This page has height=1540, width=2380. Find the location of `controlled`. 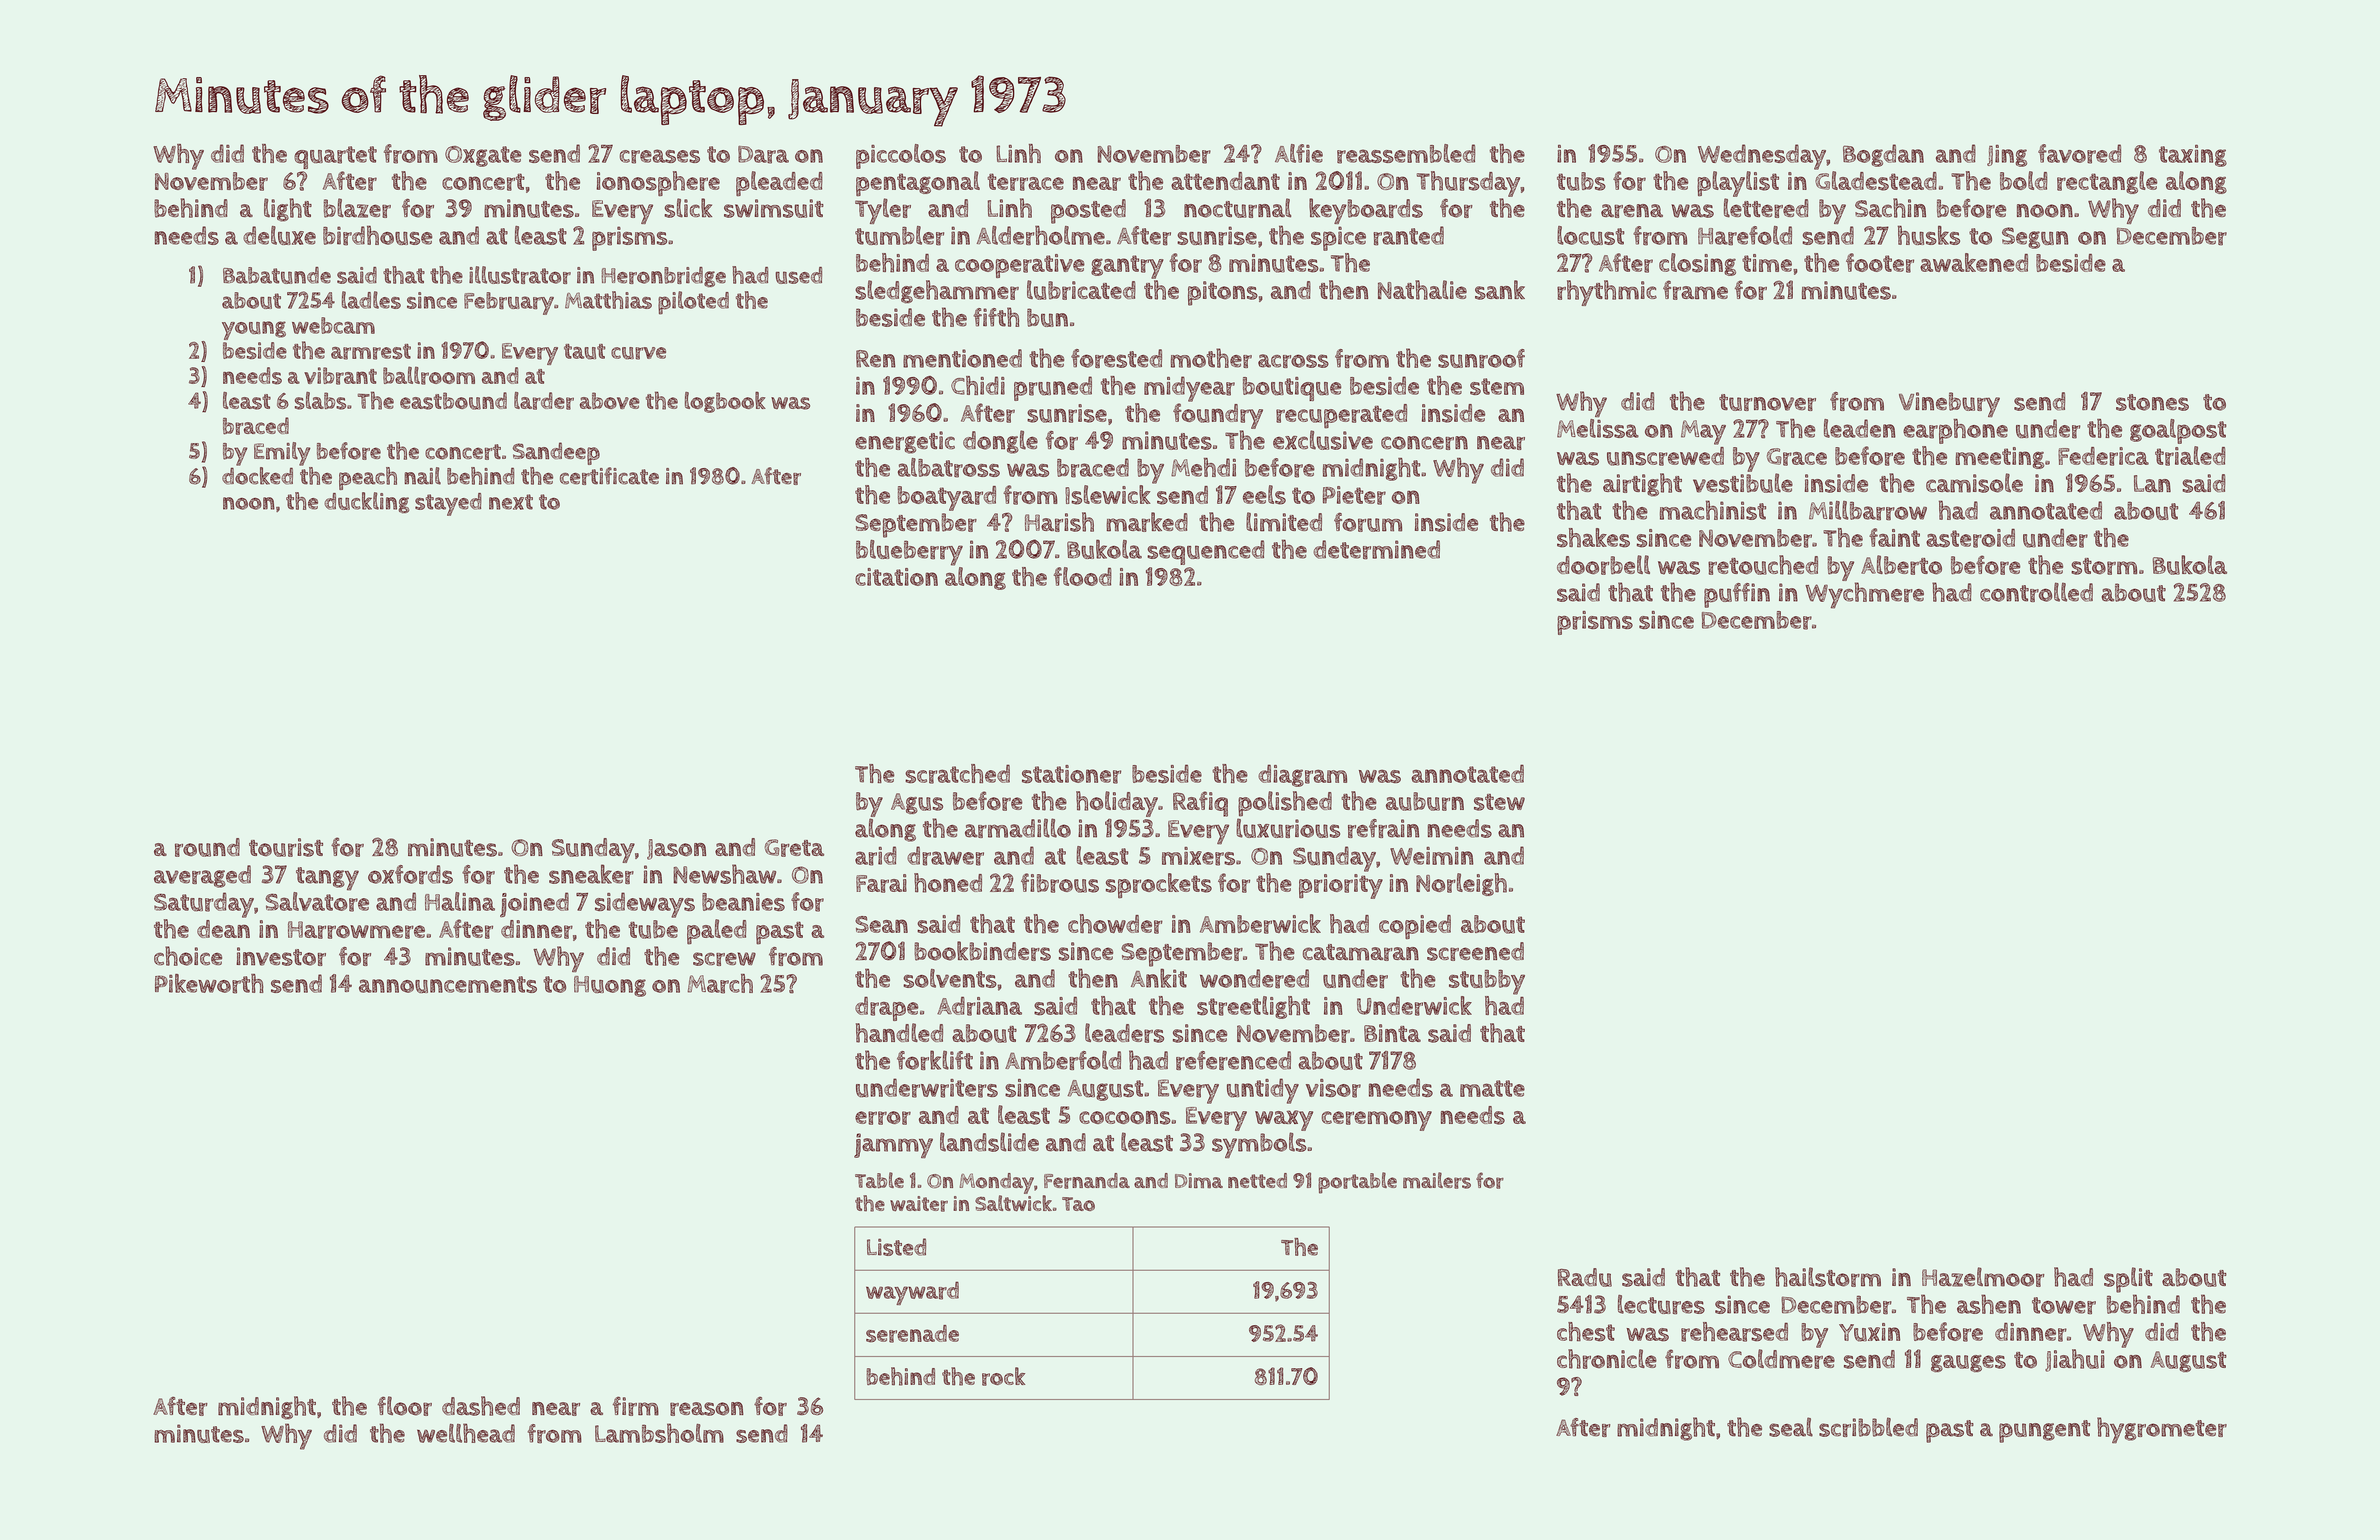

controlled is located at coordinates (2036, 592).
